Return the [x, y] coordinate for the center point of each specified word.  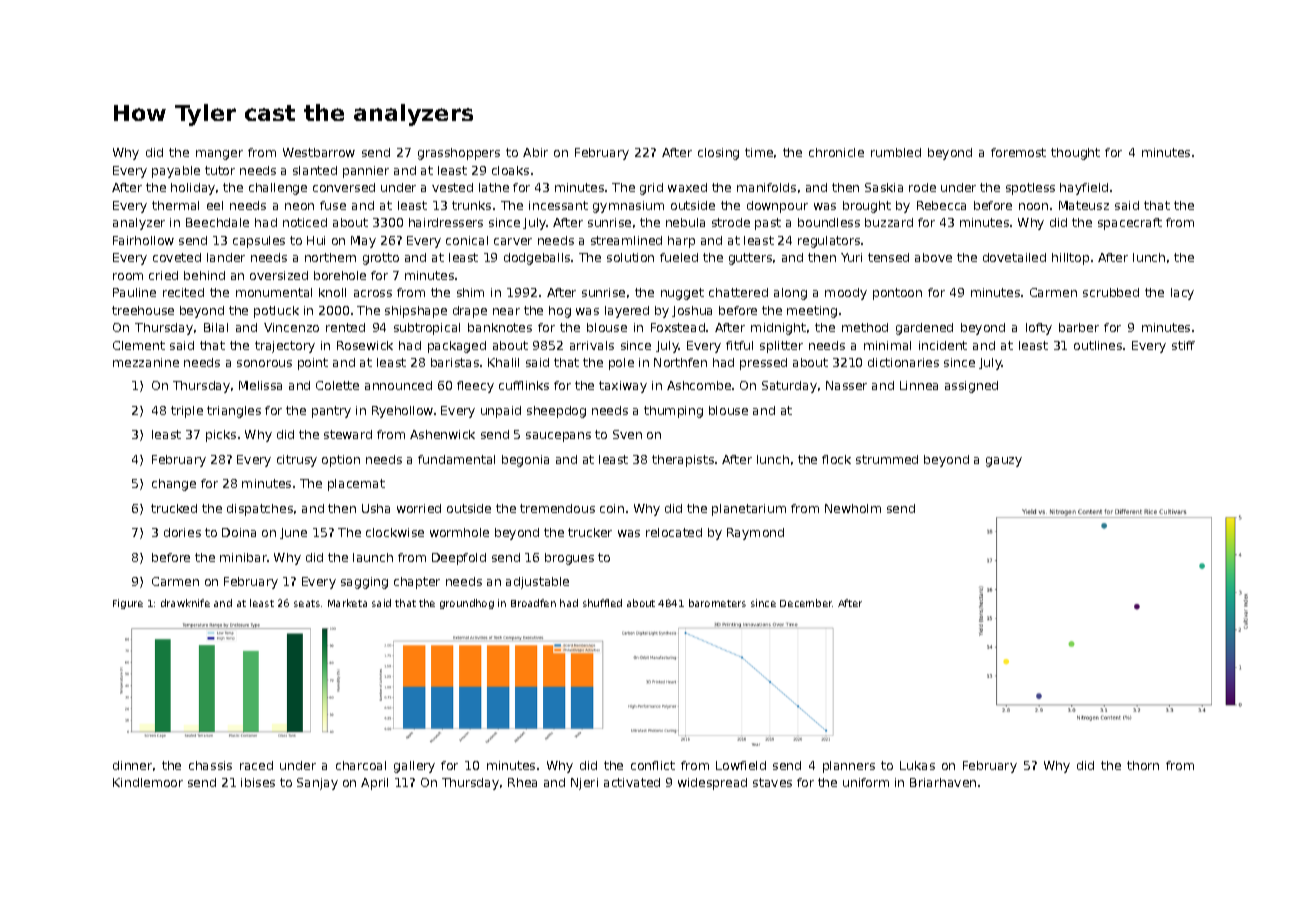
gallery [414, 767]
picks [221, 436]
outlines [1098, 345]
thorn [1143, 765]
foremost [1018, 152]
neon [299, 206]
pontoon [897, 294]
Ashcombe [699, 385]
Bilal [216, 327]
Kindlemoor [148, 782]
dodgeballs [537, 259]
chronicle [836, 152]
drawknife [185, 603]
